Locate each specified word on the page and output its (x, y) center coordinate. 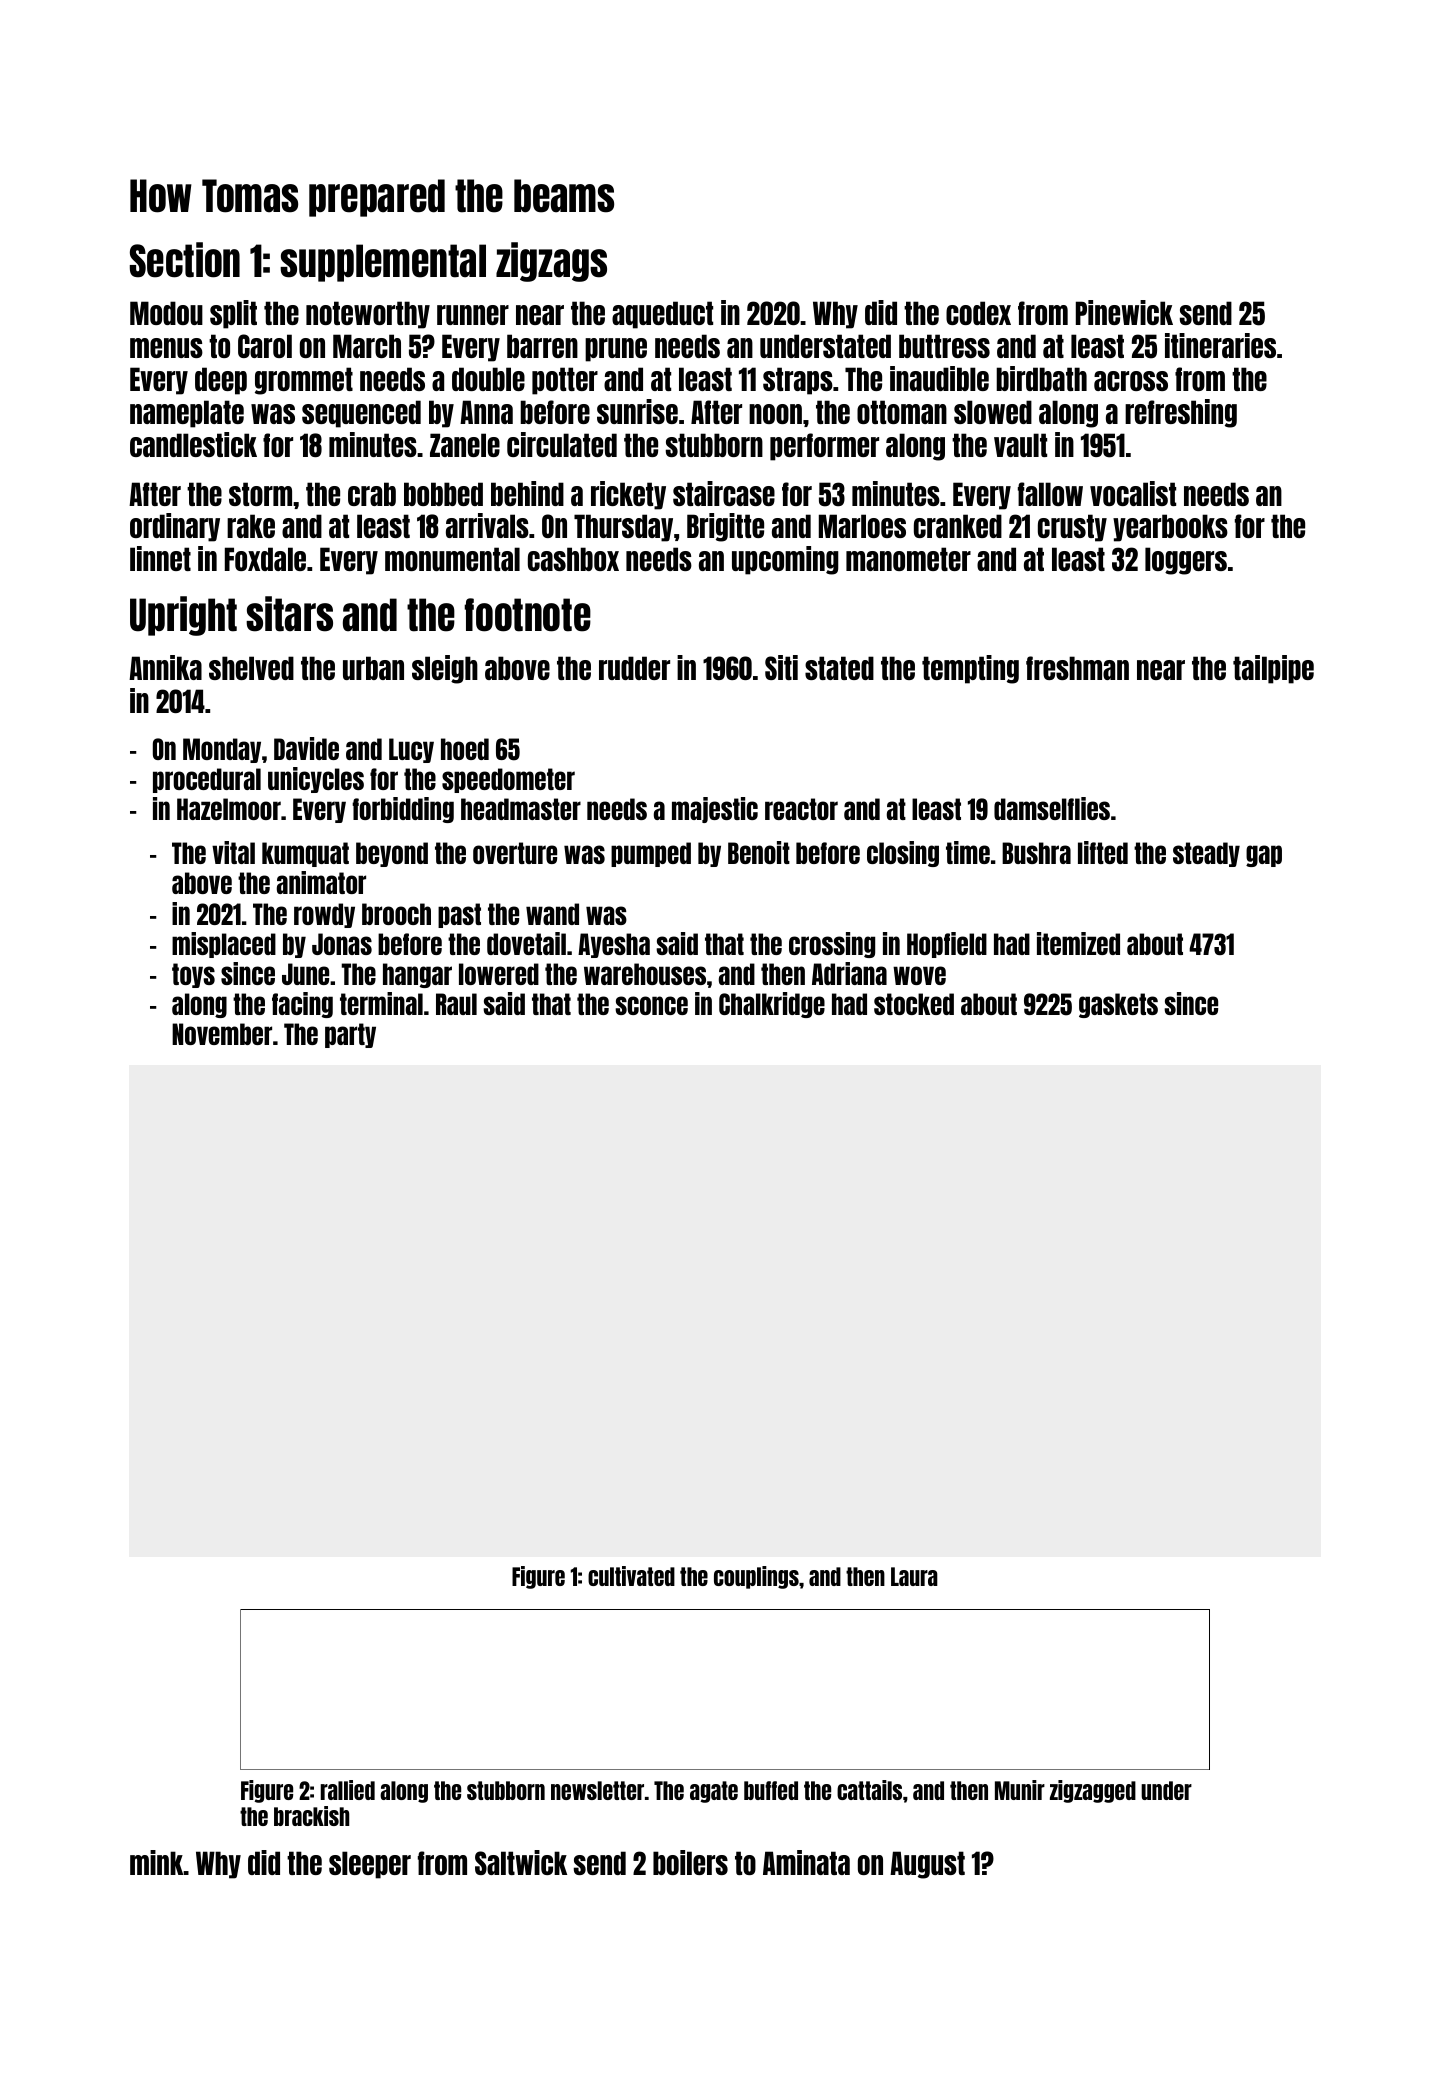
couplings (756, 1577)
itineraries (1220, 345)
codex (978, 313)
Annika (165, 667)
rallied (348, 1790)
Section (185, 260)
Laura (914, 1576)
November (222, 1034)
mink (157, 1862)
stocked (914, 1004)
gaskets (1118, 1005)
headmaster (521, 809)
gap (1264, 856)
